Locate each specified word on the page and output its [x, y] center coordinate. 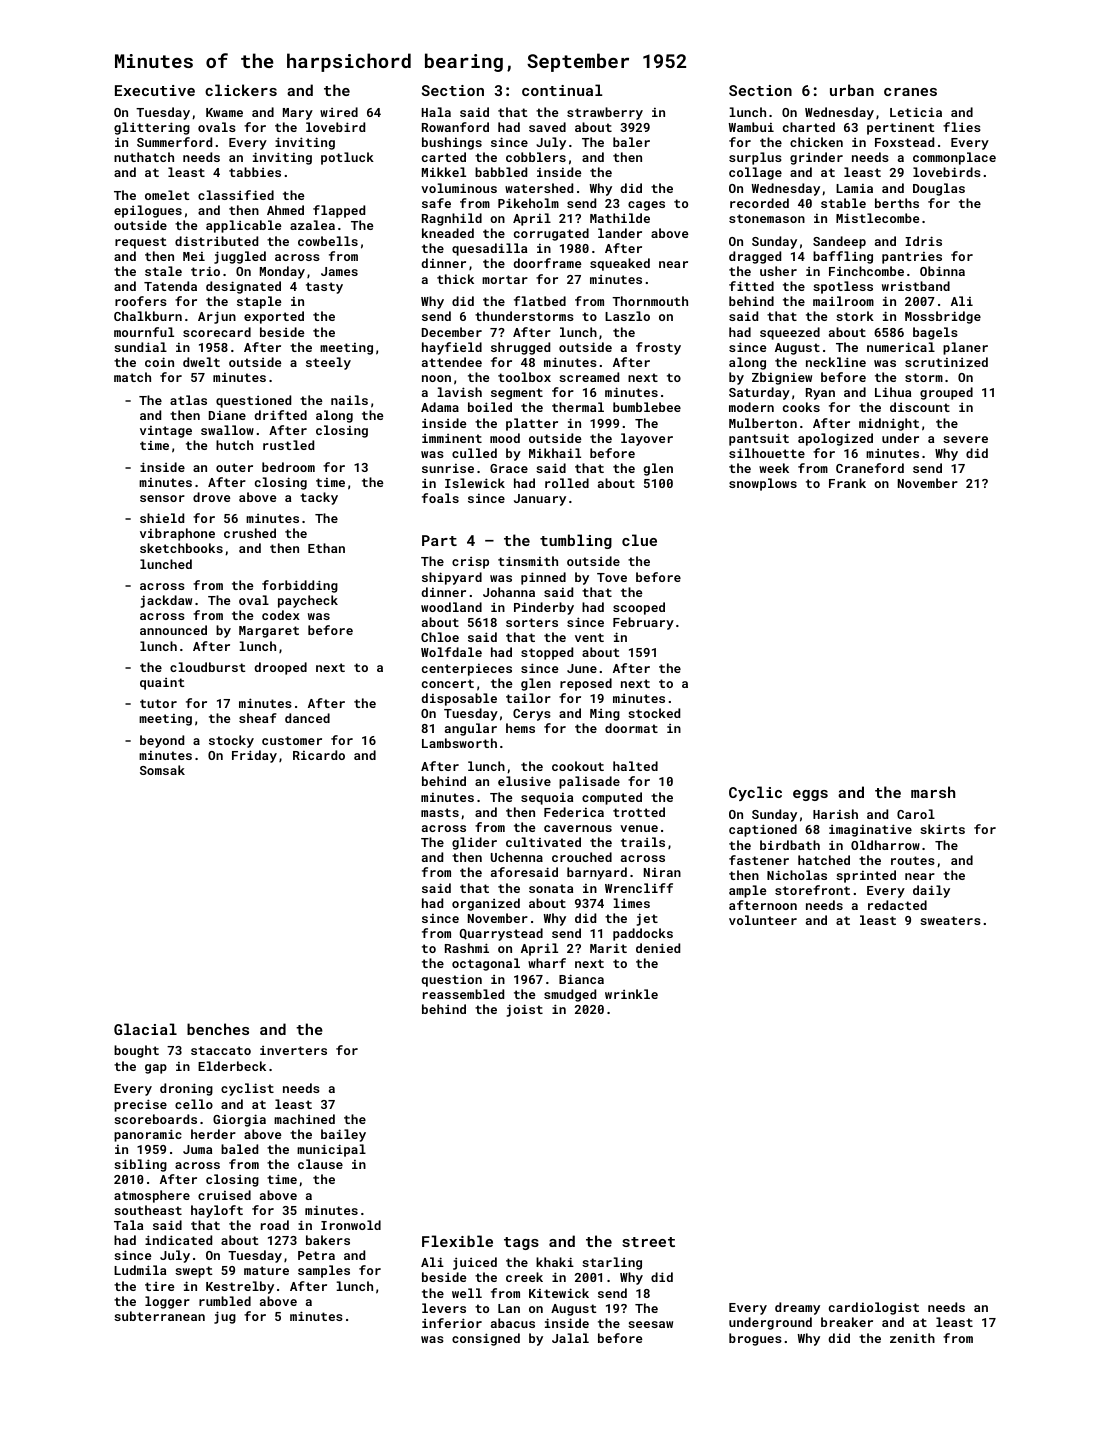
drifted [280, 415]
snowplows [763, 484]
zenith [912, 1338]
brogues [755, 1339]
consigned [486, 1339]
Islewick [475, 483]
